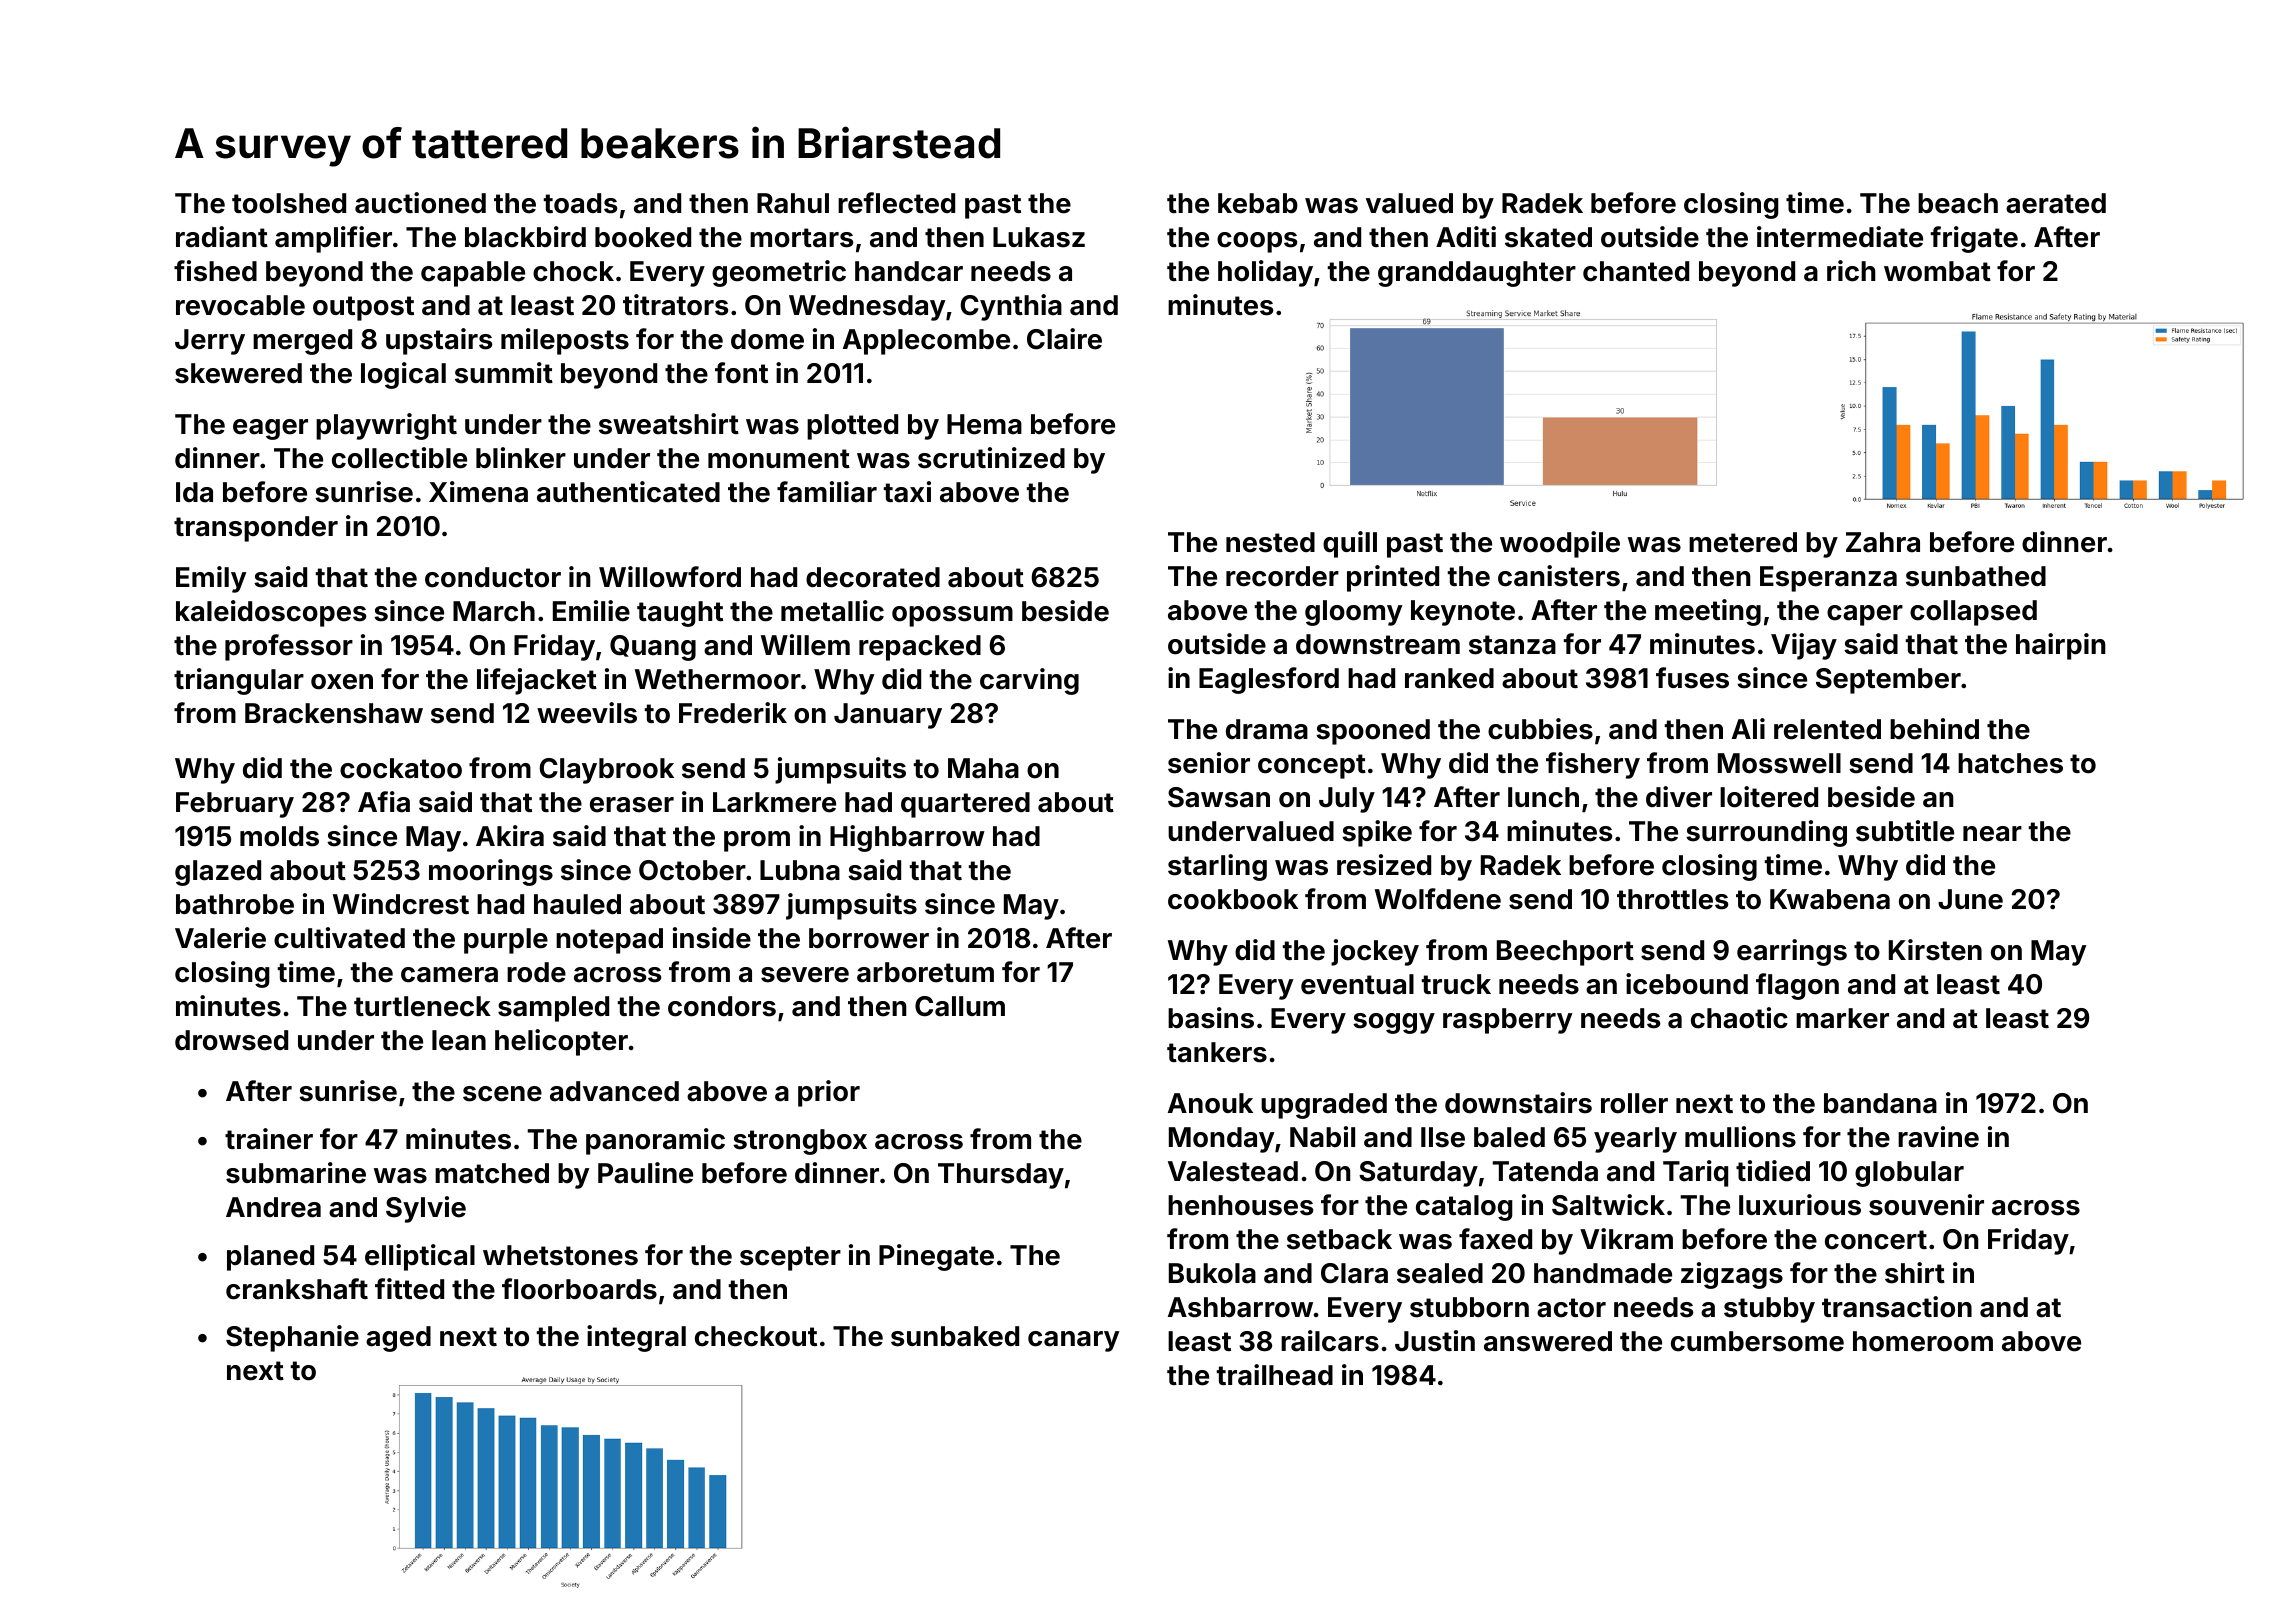 Image resolution: width=2292 pixels, height=1620 pixels. I want to click on tankers, so click(1217, 1052).
